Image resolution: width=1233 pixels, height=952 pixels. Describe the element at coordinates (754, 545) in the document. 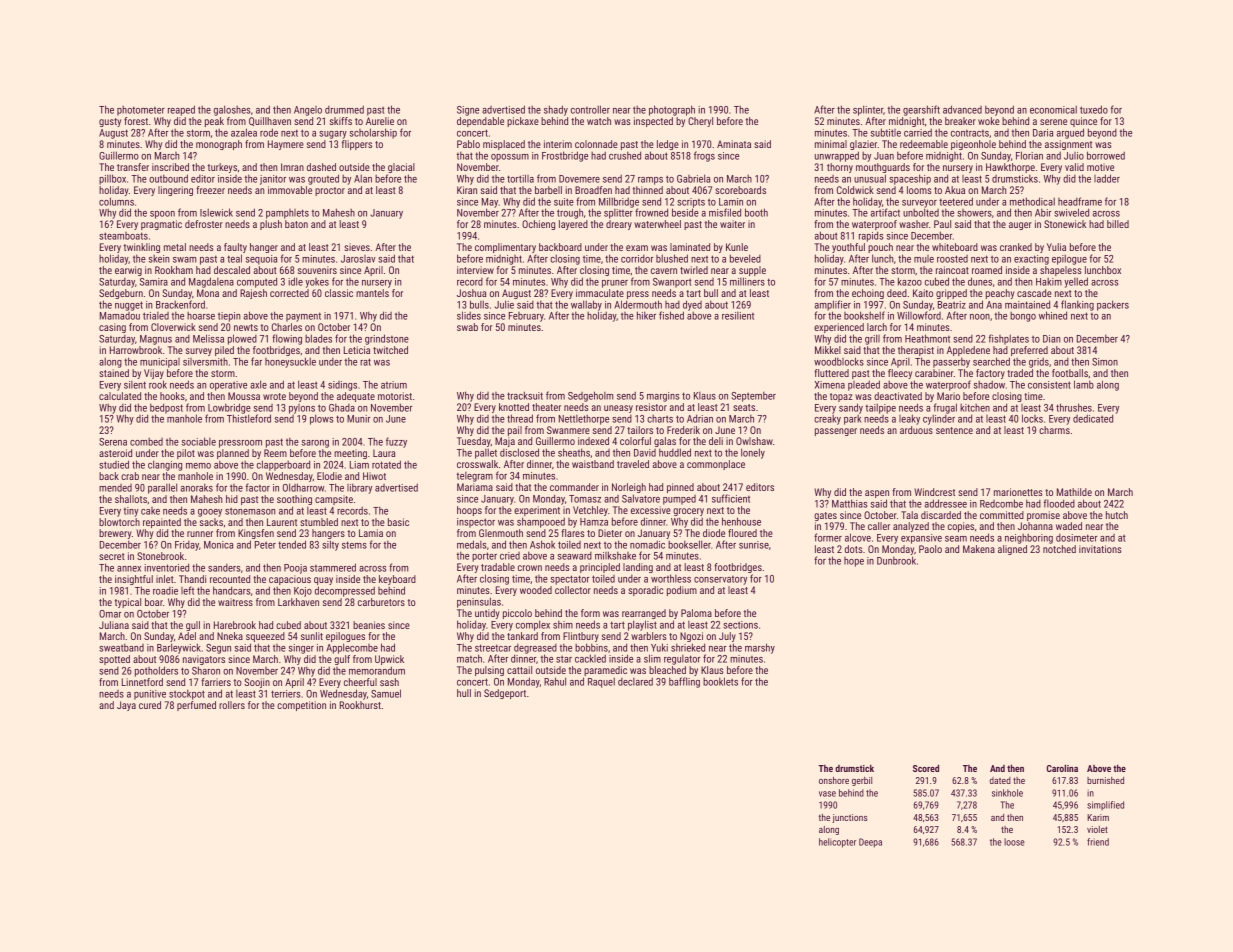

I see `sunrise` at that location.
